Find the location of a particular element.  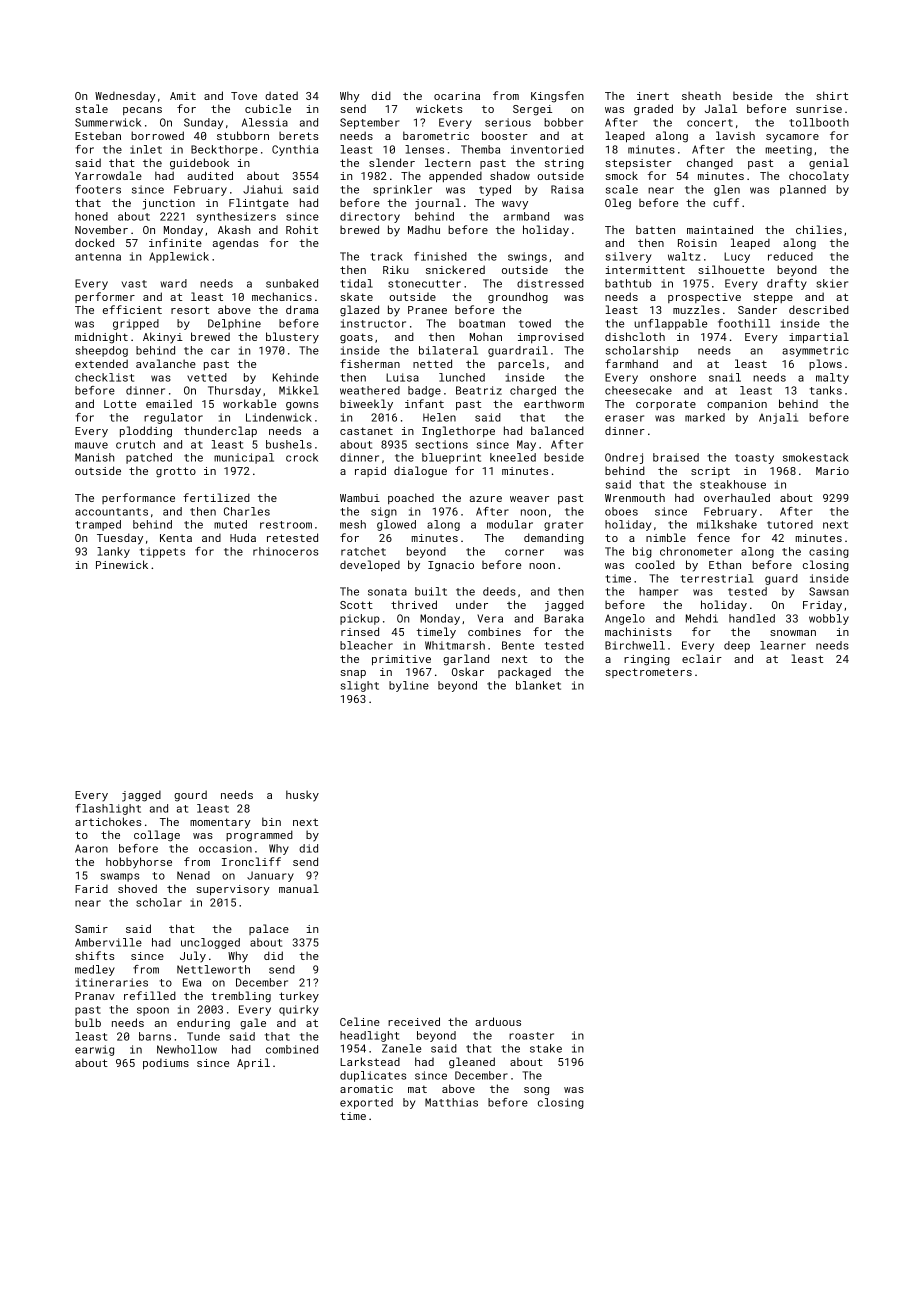

shirt is located at coordinates (832, 95).
